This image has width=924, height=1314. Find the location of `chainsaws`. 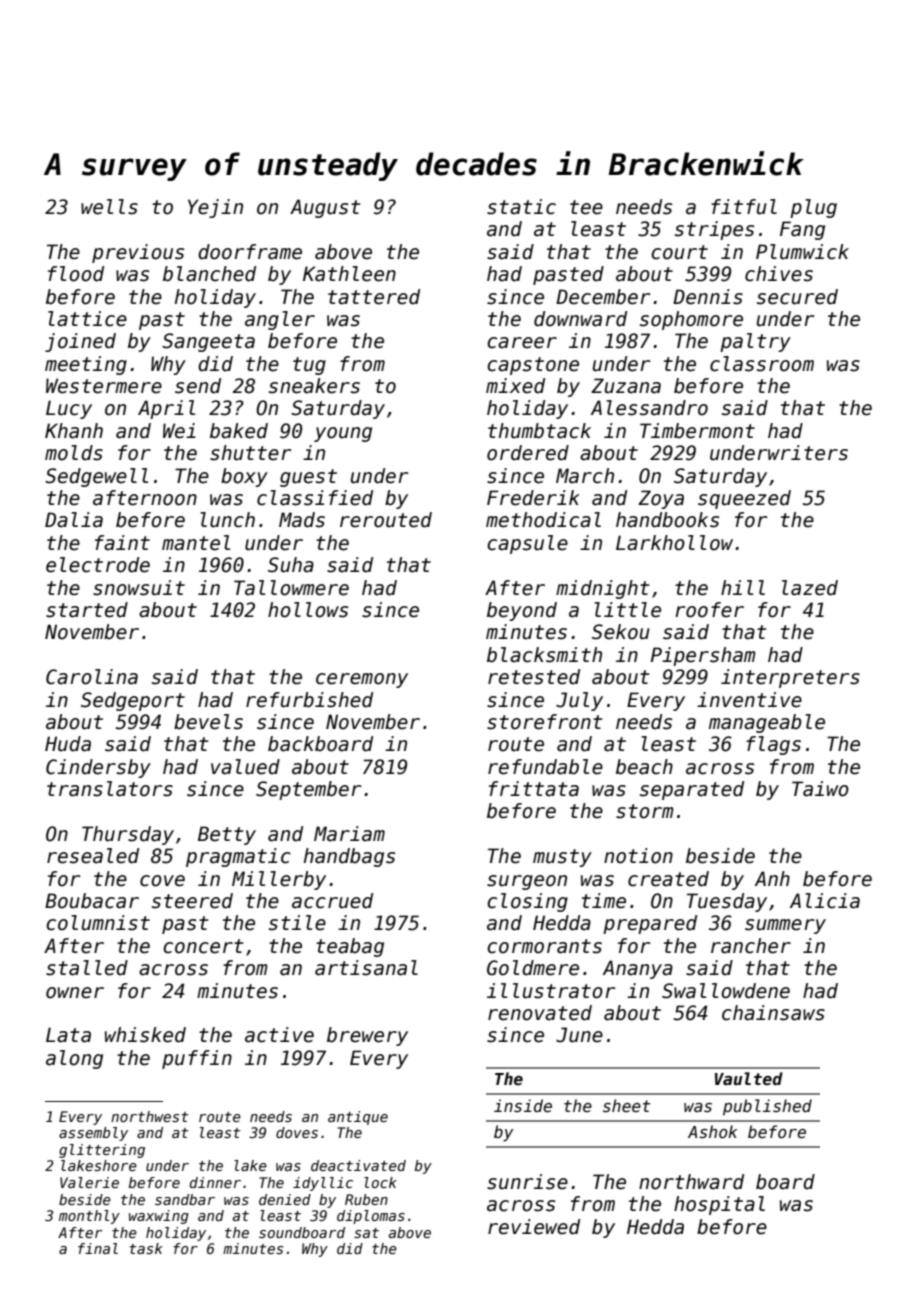

chainsaws is located at coordinates (773, 1013).
